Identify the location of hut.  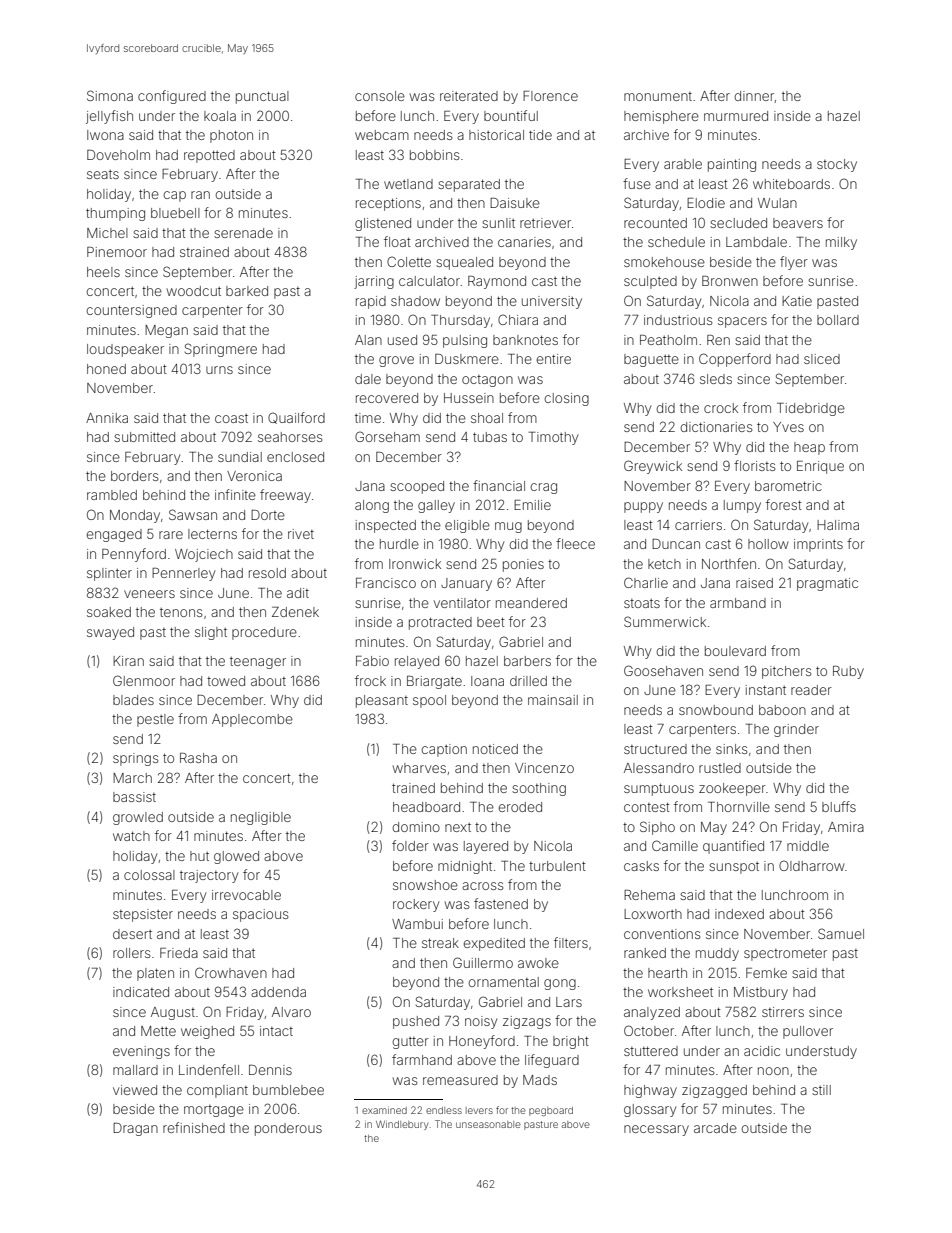
(199, 856).
